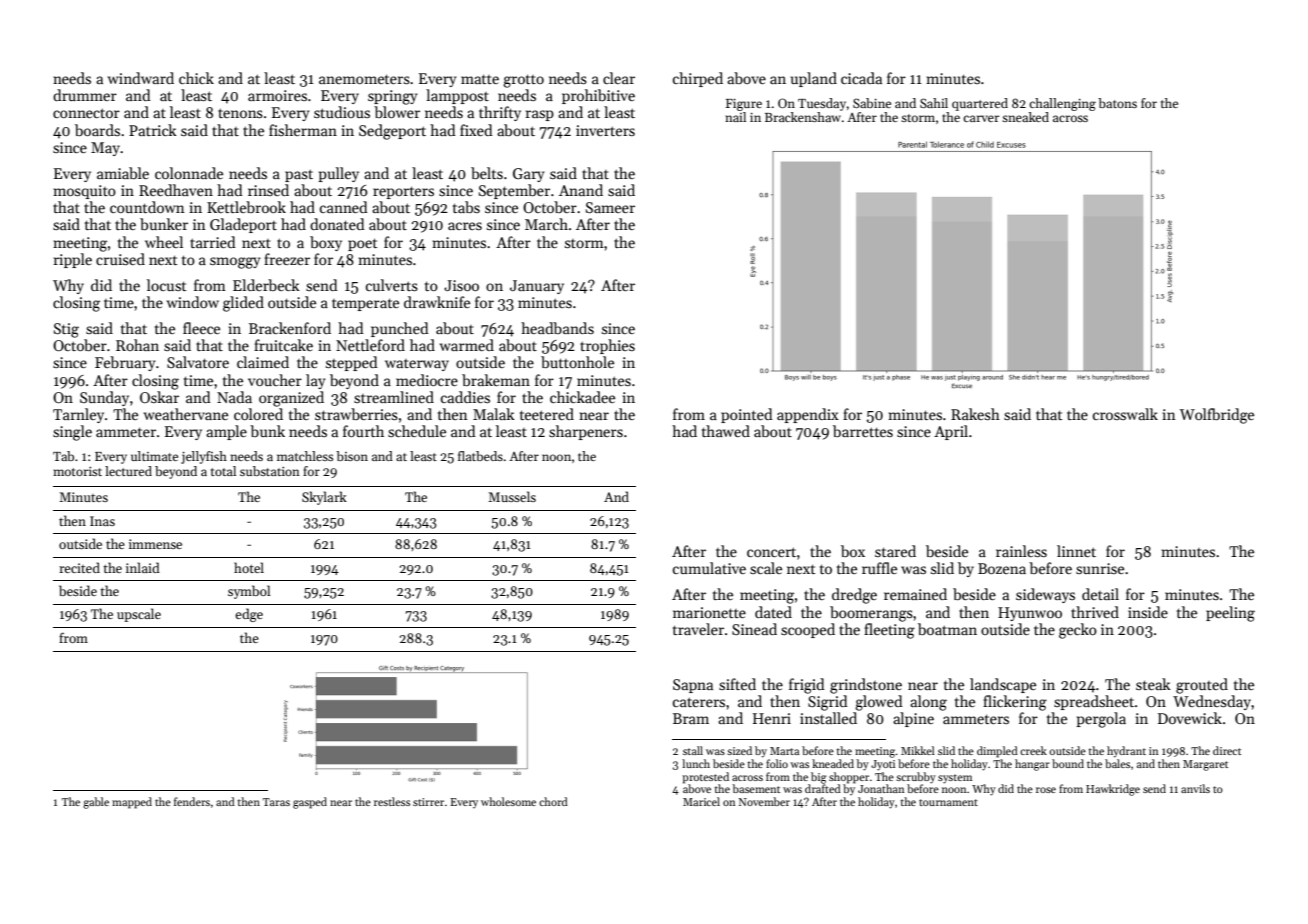 Image resolution: width=1308 pixels, height=924 pixels. Describe the element at coordinates (78, 415) in the page. I see `Tarnley` at that location.
